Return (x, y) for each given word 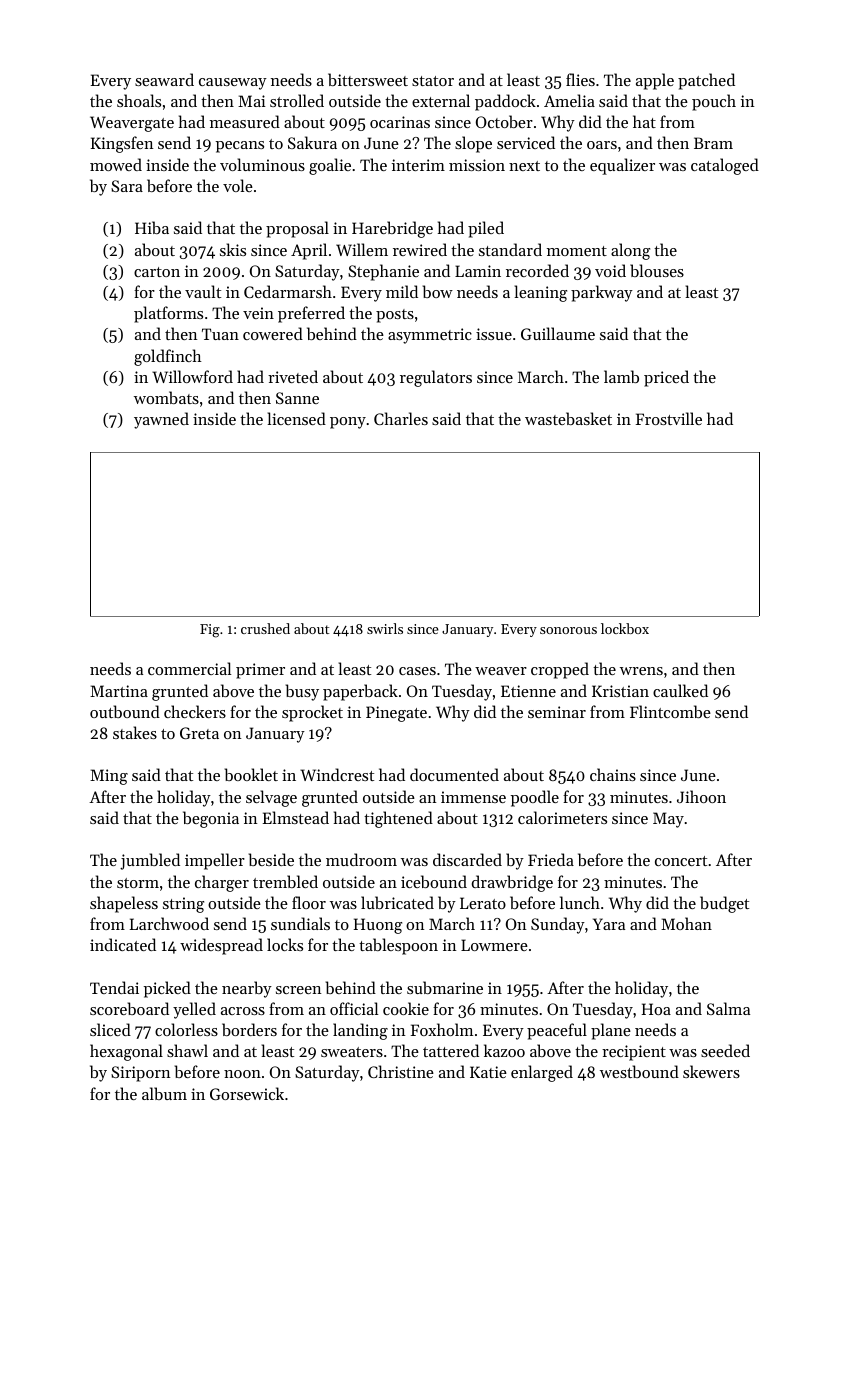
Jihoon (701, 796)
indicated (123, 944)
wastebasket (568, 418)
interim (418, 165)
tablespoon (398, 946)
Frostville (669, 418)
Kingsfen (122, 144)
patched (706, 81)
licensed (296, 418)
